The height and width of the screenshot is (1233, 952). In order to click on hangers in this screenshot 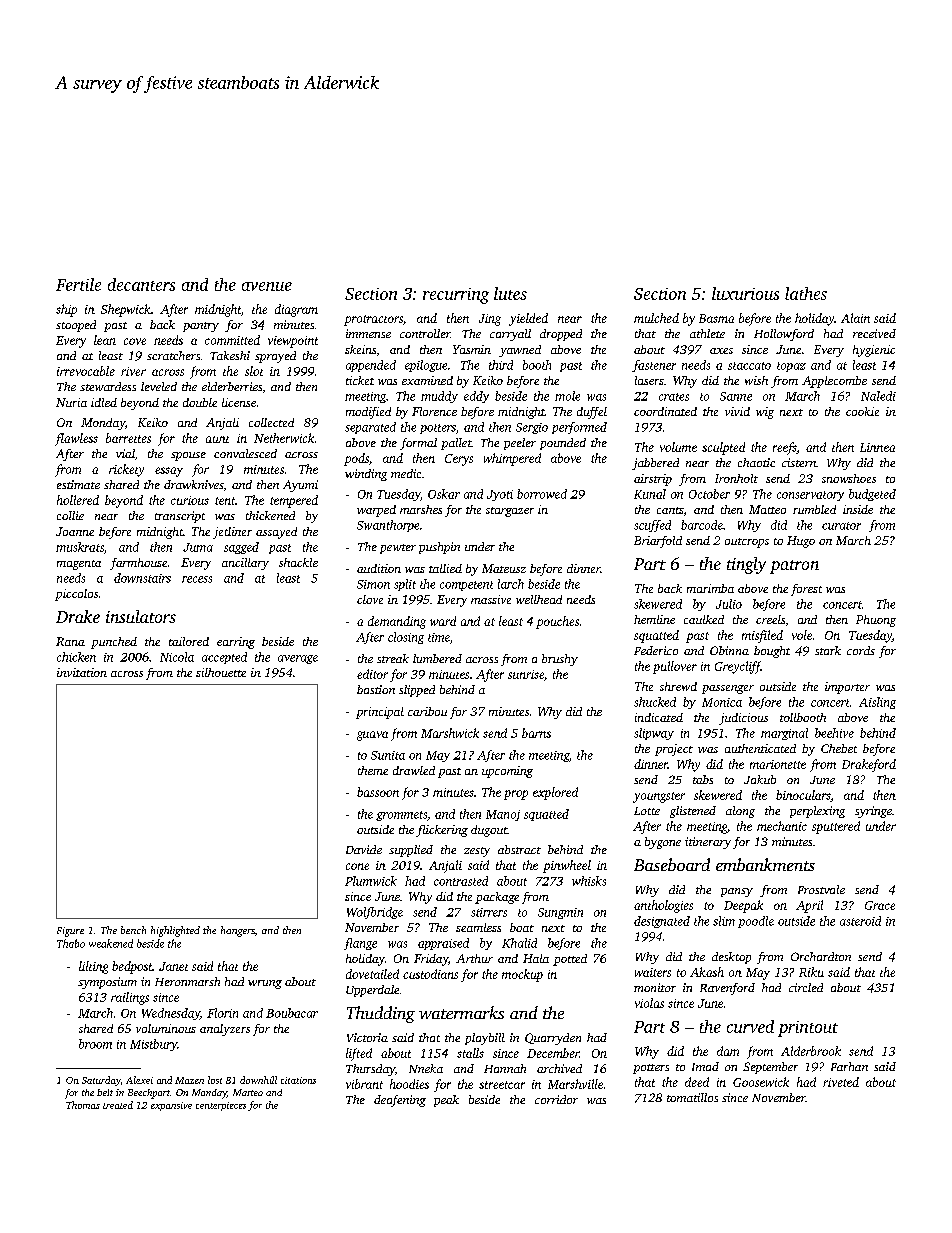, I will do `click(238, 931)`.
